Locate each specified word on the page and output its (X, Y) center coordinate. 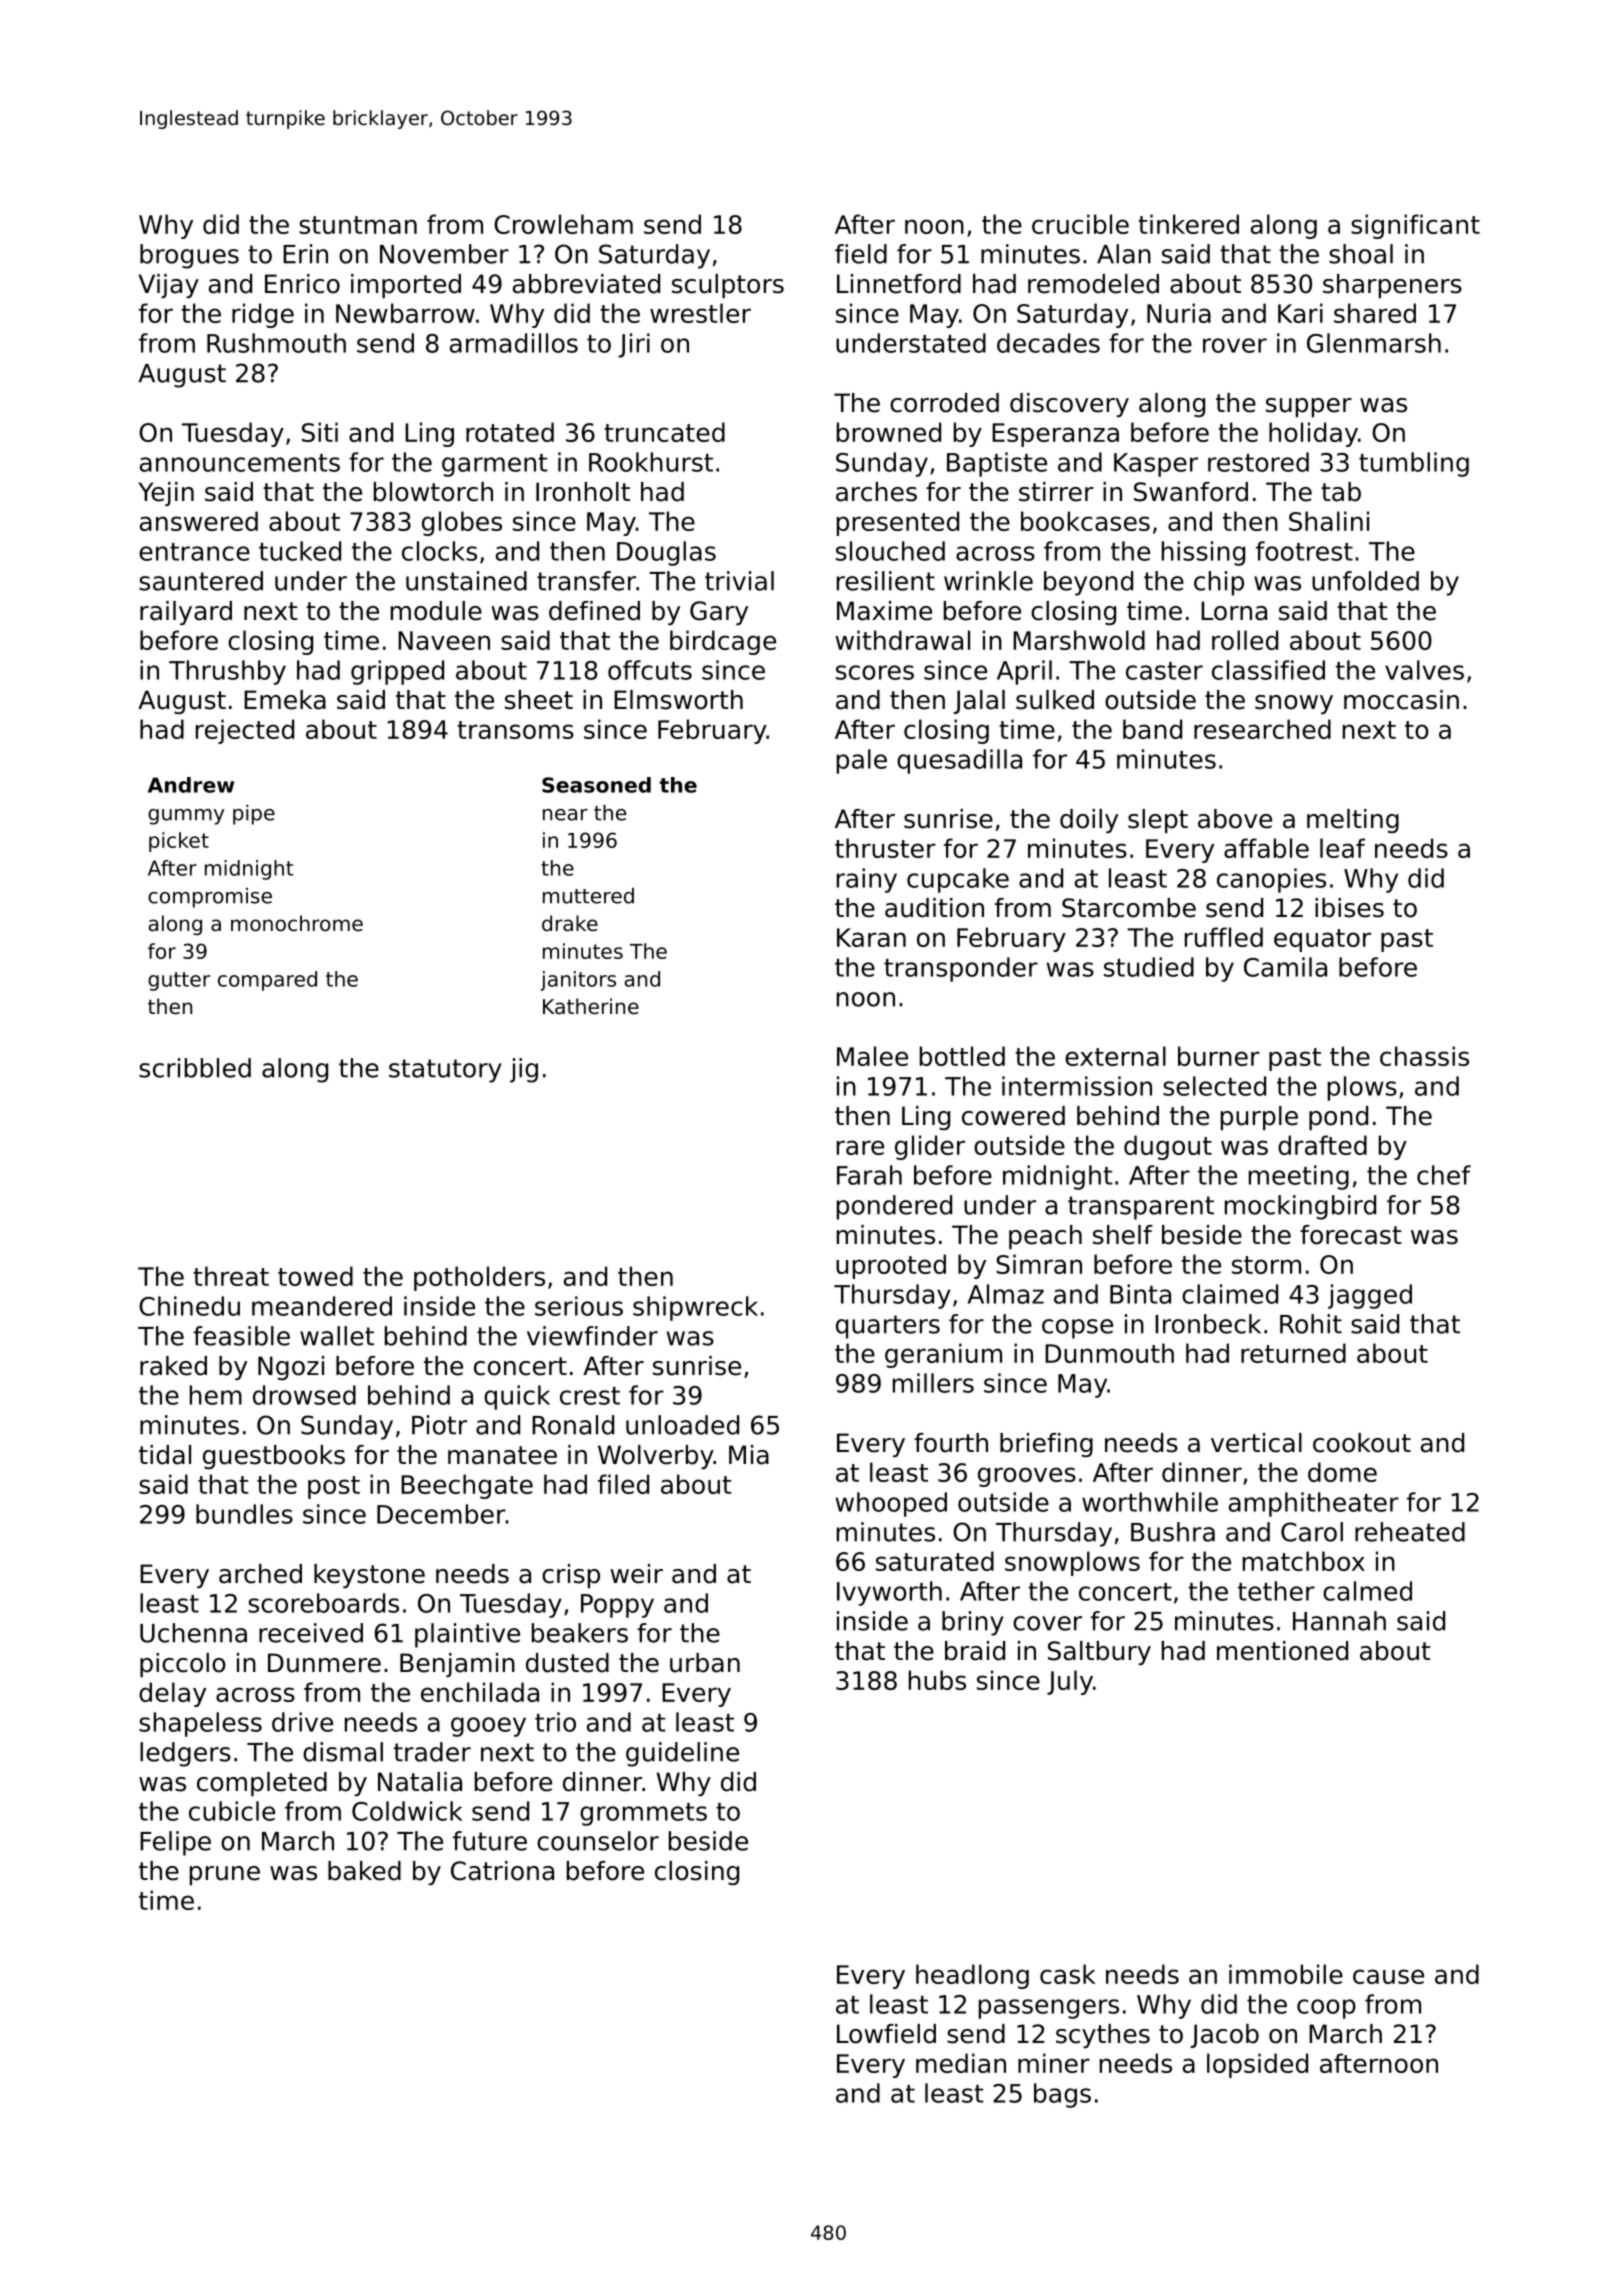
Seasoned (596, 785)
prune (225, 1875)
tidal (165, 1455)
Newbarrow (405, 313)
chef (1444, 1175)
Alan (1124, 254)
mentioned (1282, 1651)
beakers (580, 1633)
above (1235, 819)
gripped (397, 672)
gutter (179, 981)
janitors (578, 981)
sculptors (728, 286)
